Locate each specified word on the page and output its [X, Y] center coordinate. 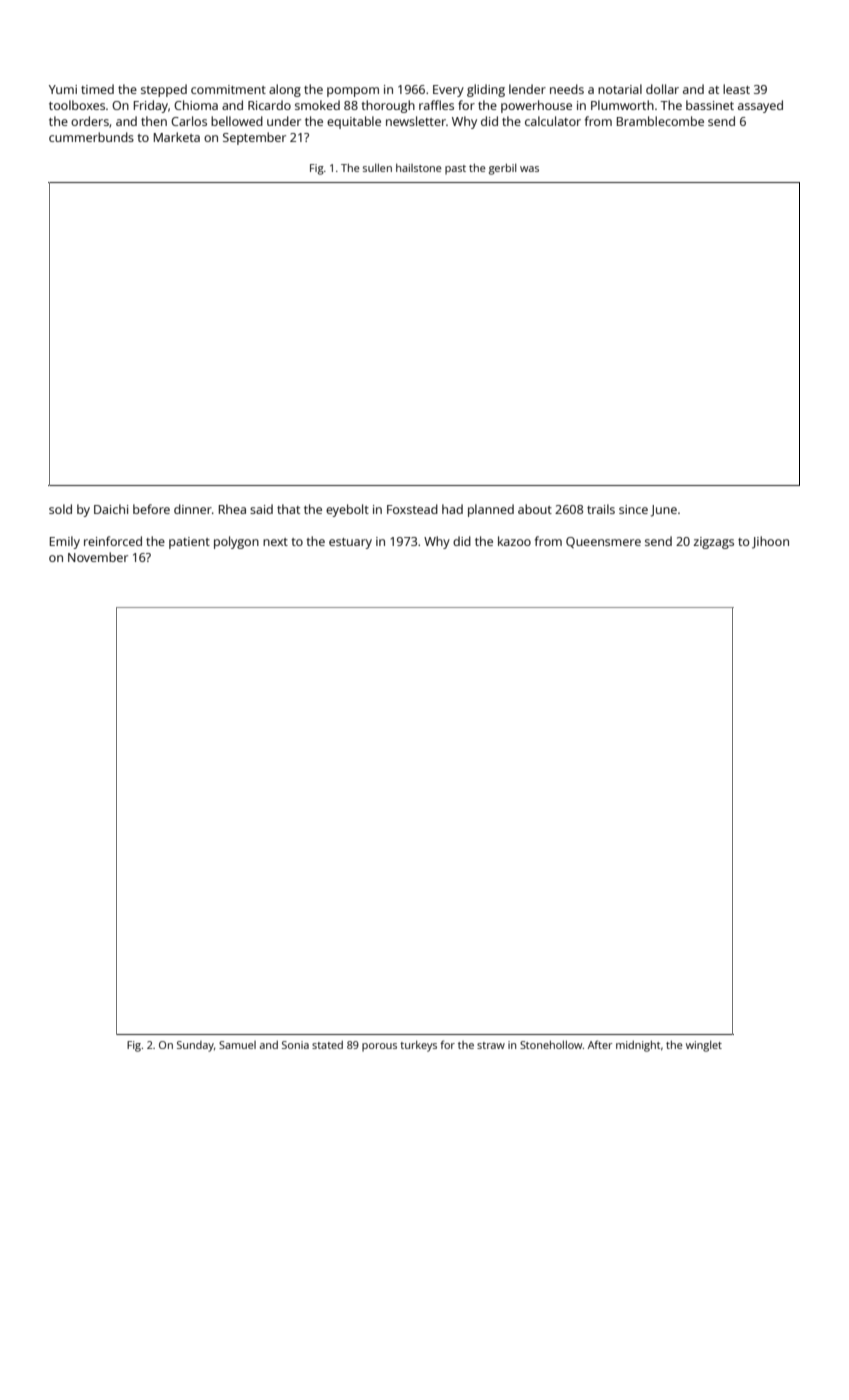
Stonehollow [551, 1045]
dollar [662, 89]
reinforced [113, 541]
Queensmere [603, 542]
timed [97, 89]
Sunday [195, 1046]
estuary [350, 543]
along [285, 90]
